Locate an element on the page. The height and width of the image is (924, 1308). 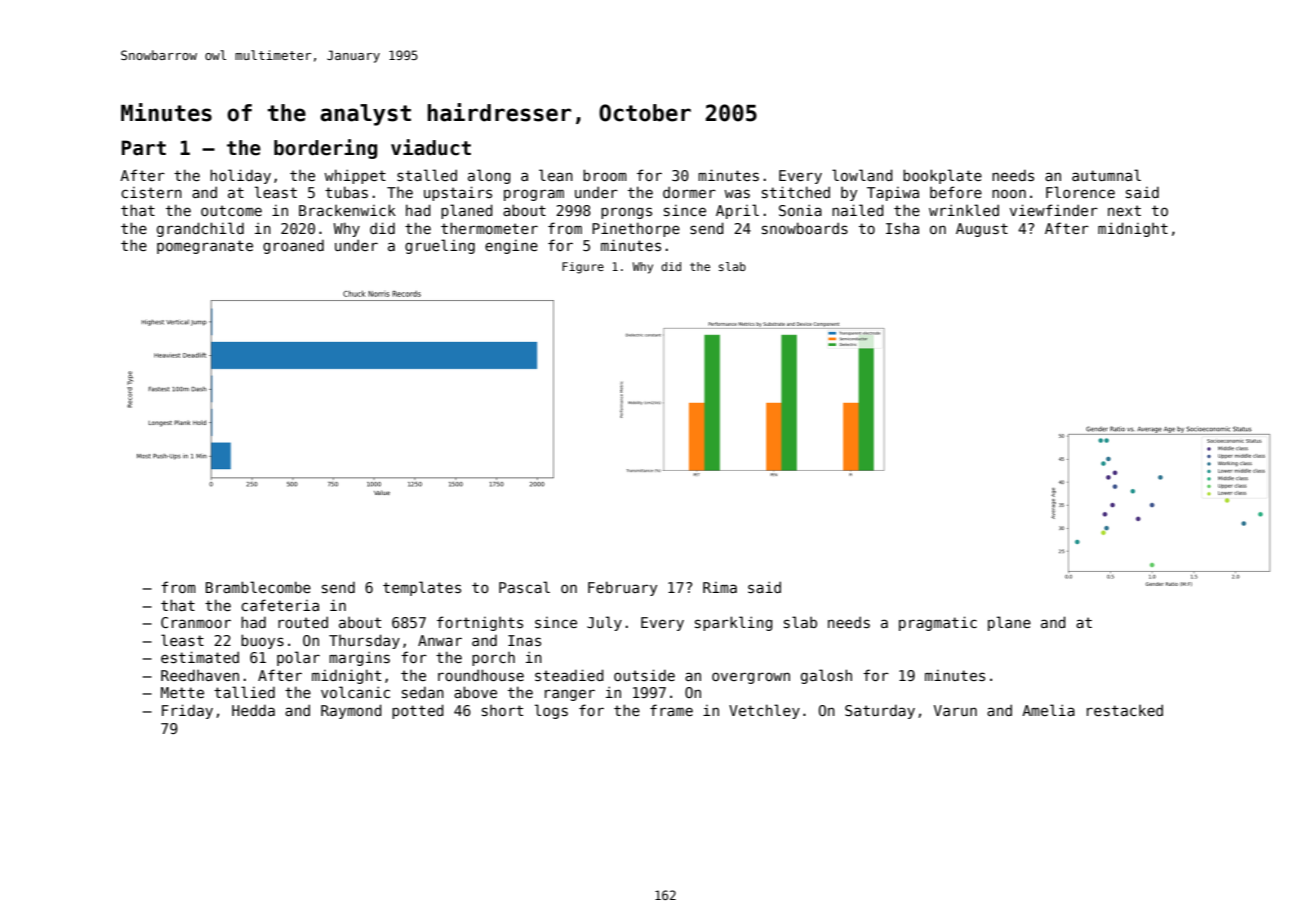
restacked is located at coordinates (1125, 710).
